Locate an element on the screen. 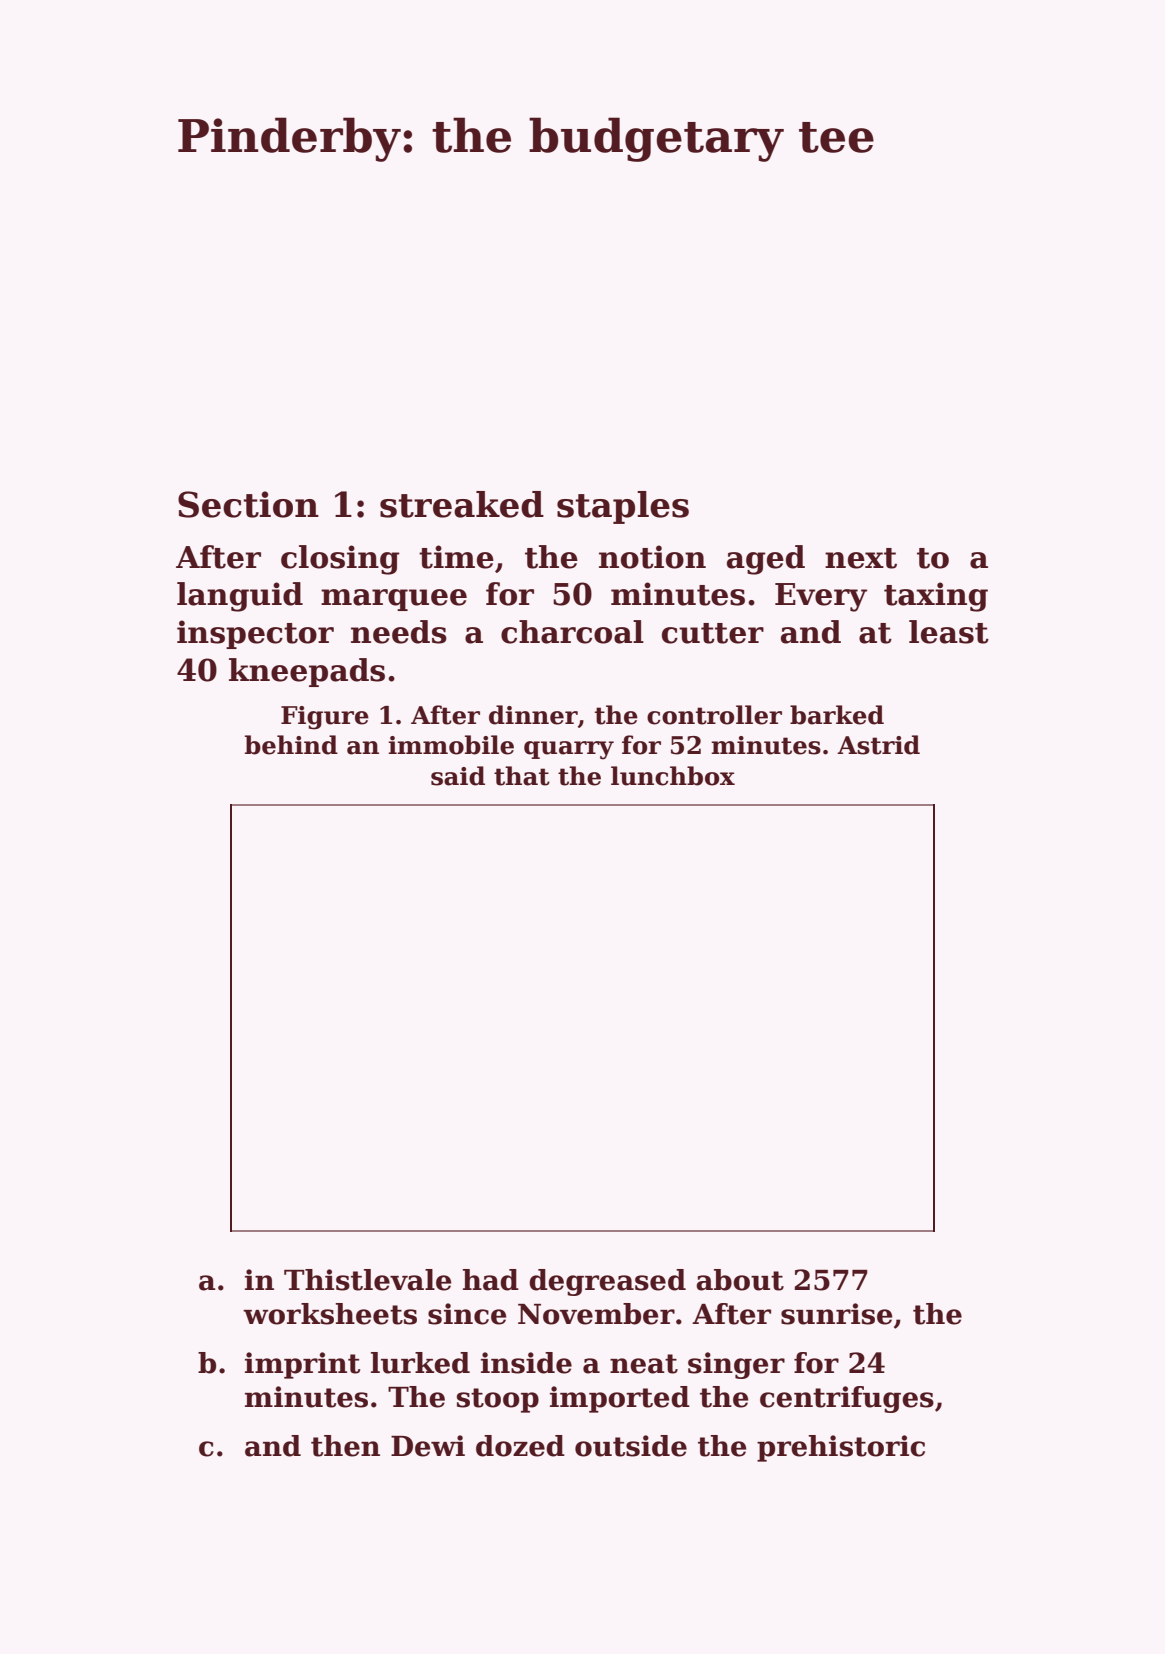  behind is located at coordinates (291, 745).
